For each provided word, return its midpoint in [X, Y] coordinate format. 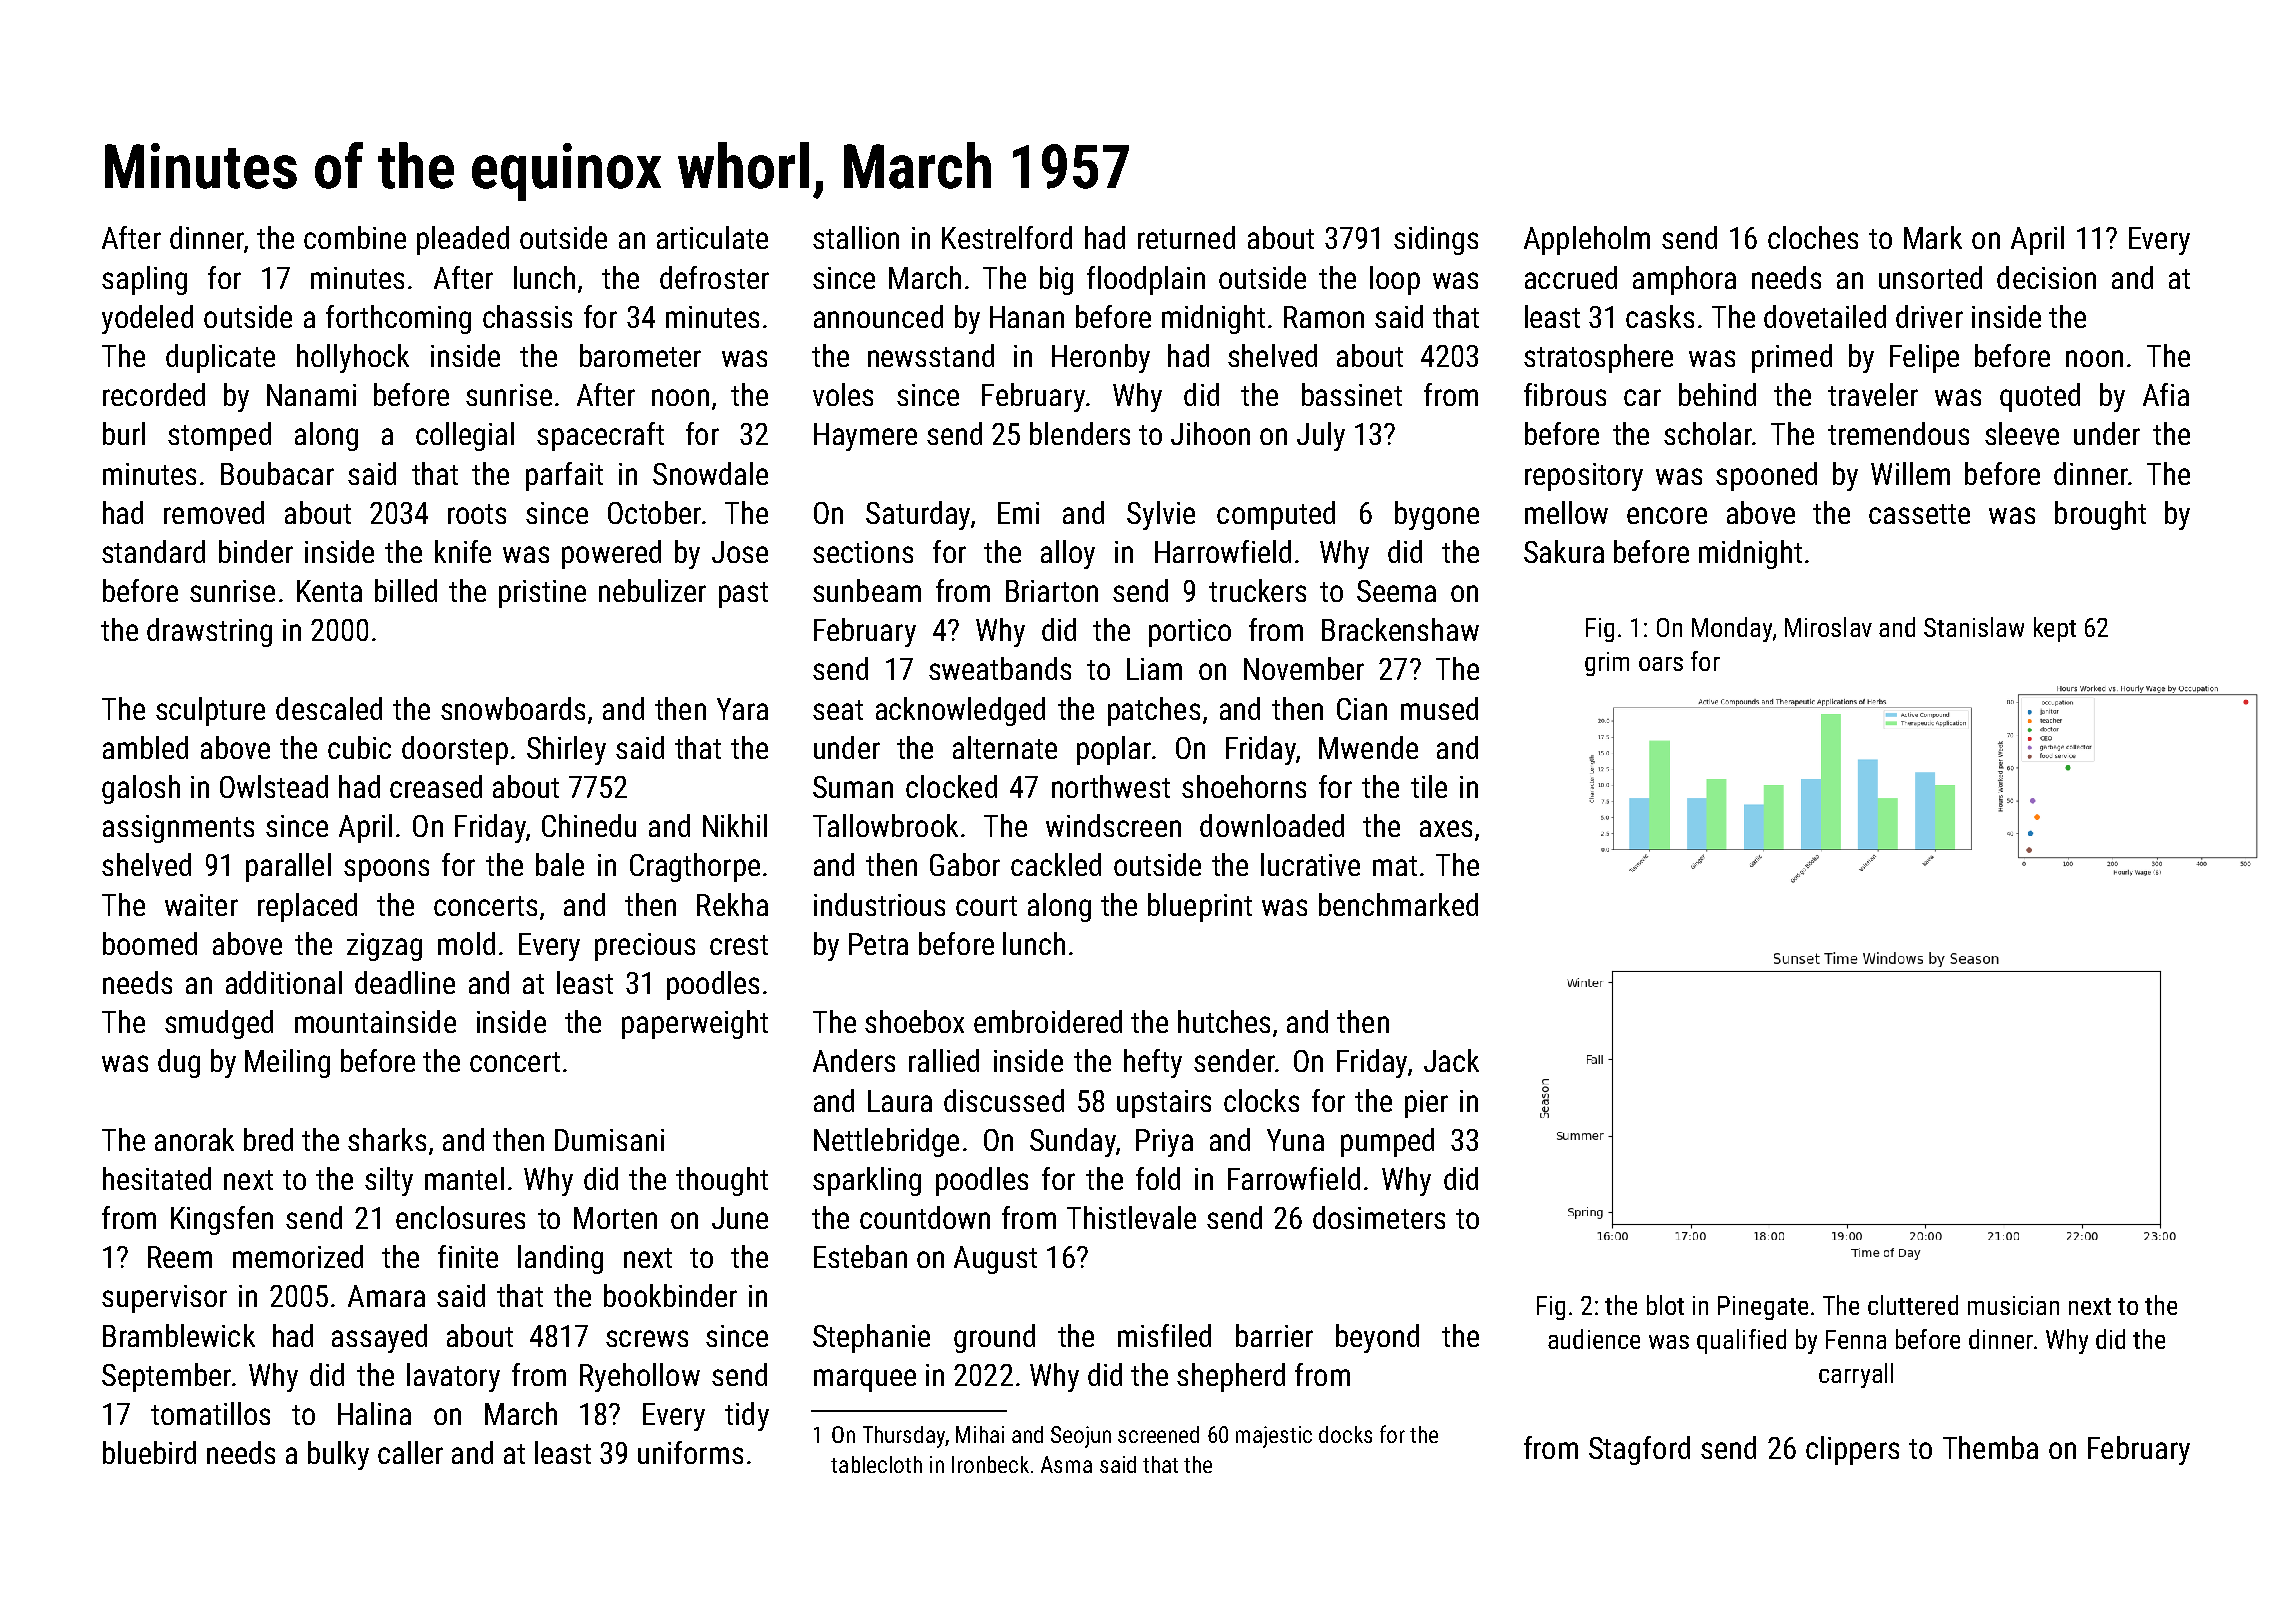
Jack [1451, 1060]
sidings [1436, 240]
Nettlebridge [886, 1142]
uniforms [690, 1452]
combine [355, 237]
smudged [219, 1024]
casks [1660, 316]
